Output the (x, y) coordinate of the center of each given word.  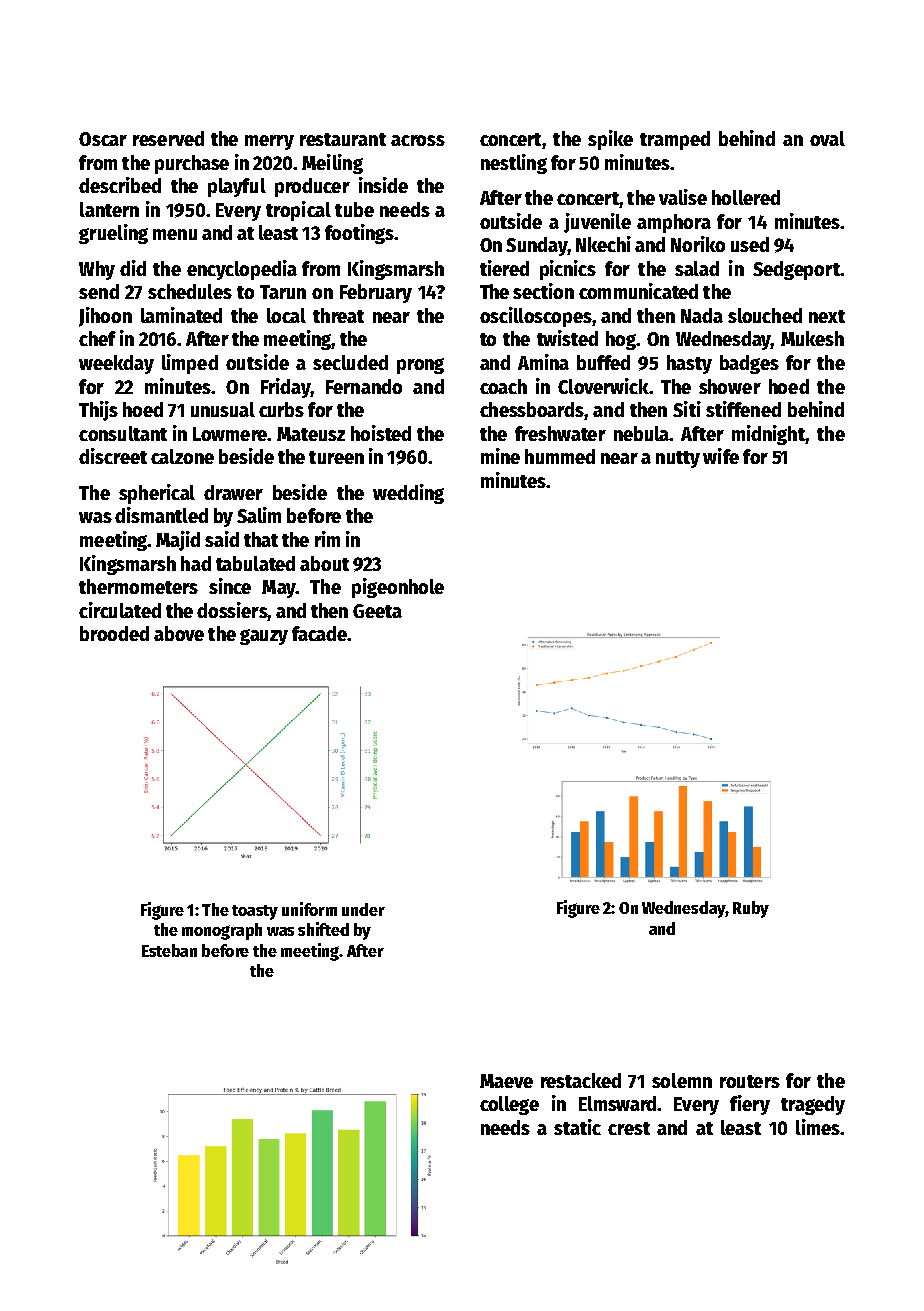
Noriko (698, 244)
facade (319, 633)
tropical (298, 211)
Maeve (506, 1081)
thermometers (138, 586)
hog (621, 340)
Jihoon (105, 317)
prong (420, 366)
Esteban (169, 950)
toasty (255, 912)
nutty (678, 459)
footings (359, 234)
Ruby (751, 909)
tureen (336, 457)
